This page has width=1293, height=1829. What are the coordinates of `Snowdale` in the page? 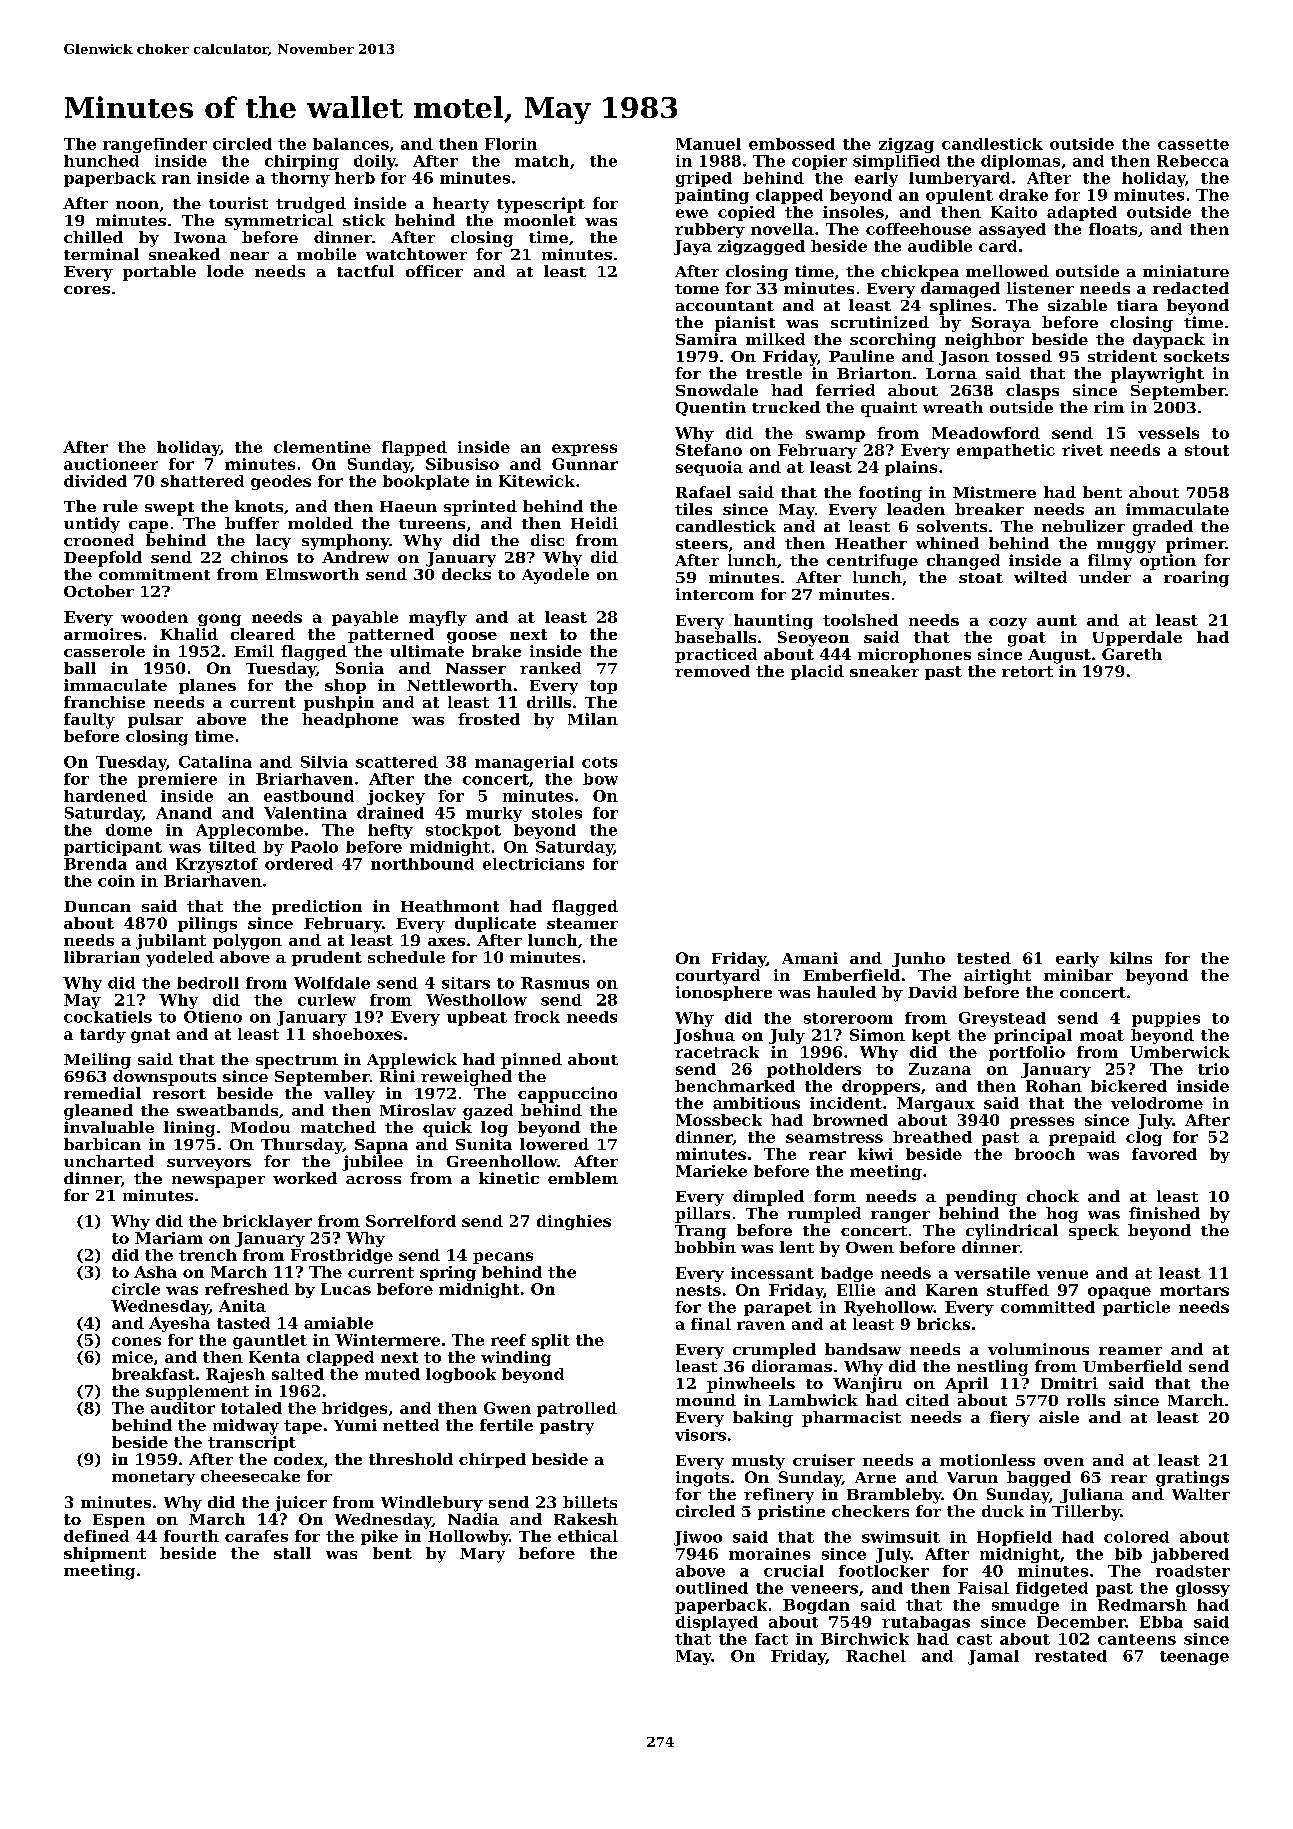 It's located at (717, 390).
